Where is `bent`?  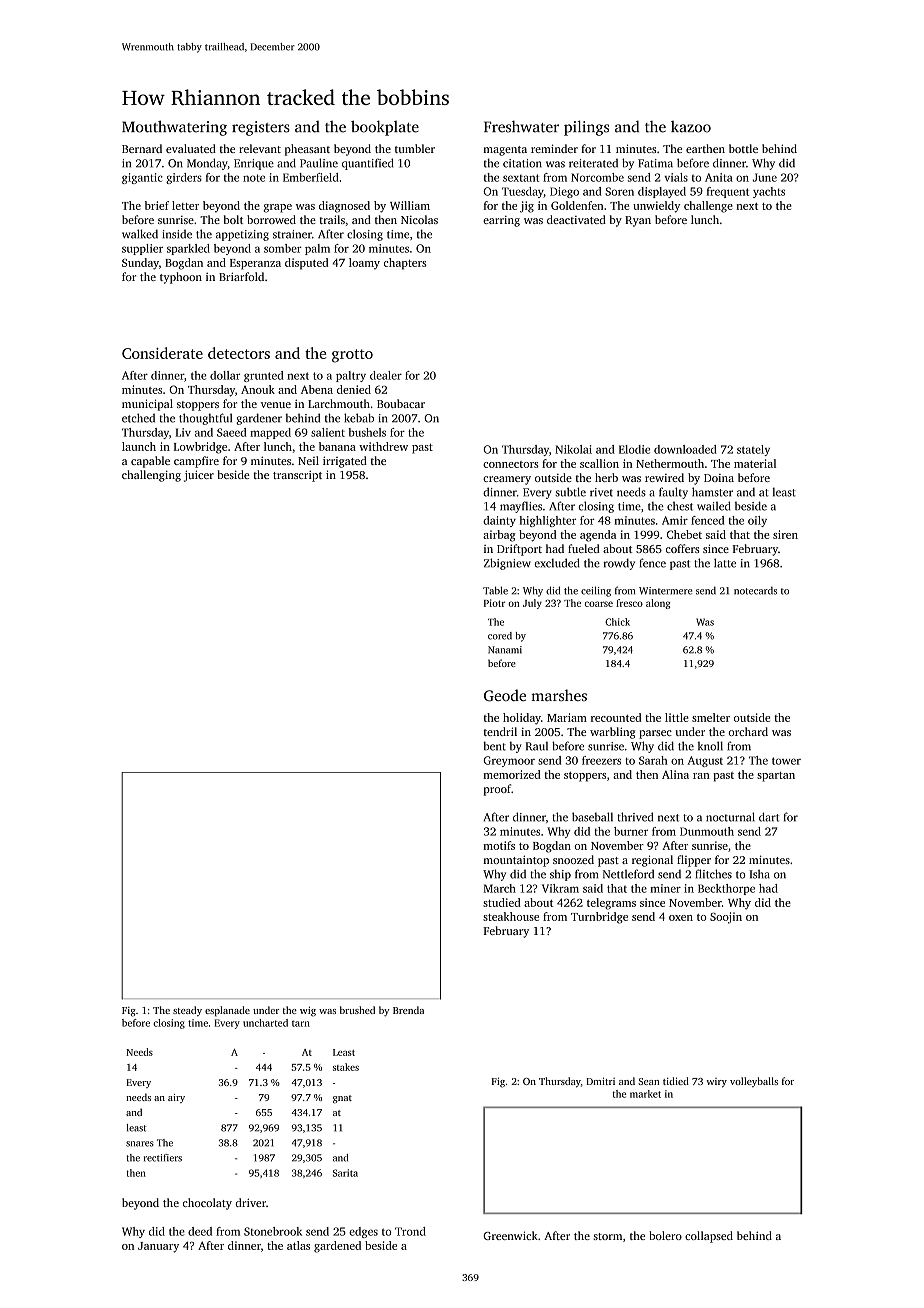 bent is located at coordinates (494, 746).
